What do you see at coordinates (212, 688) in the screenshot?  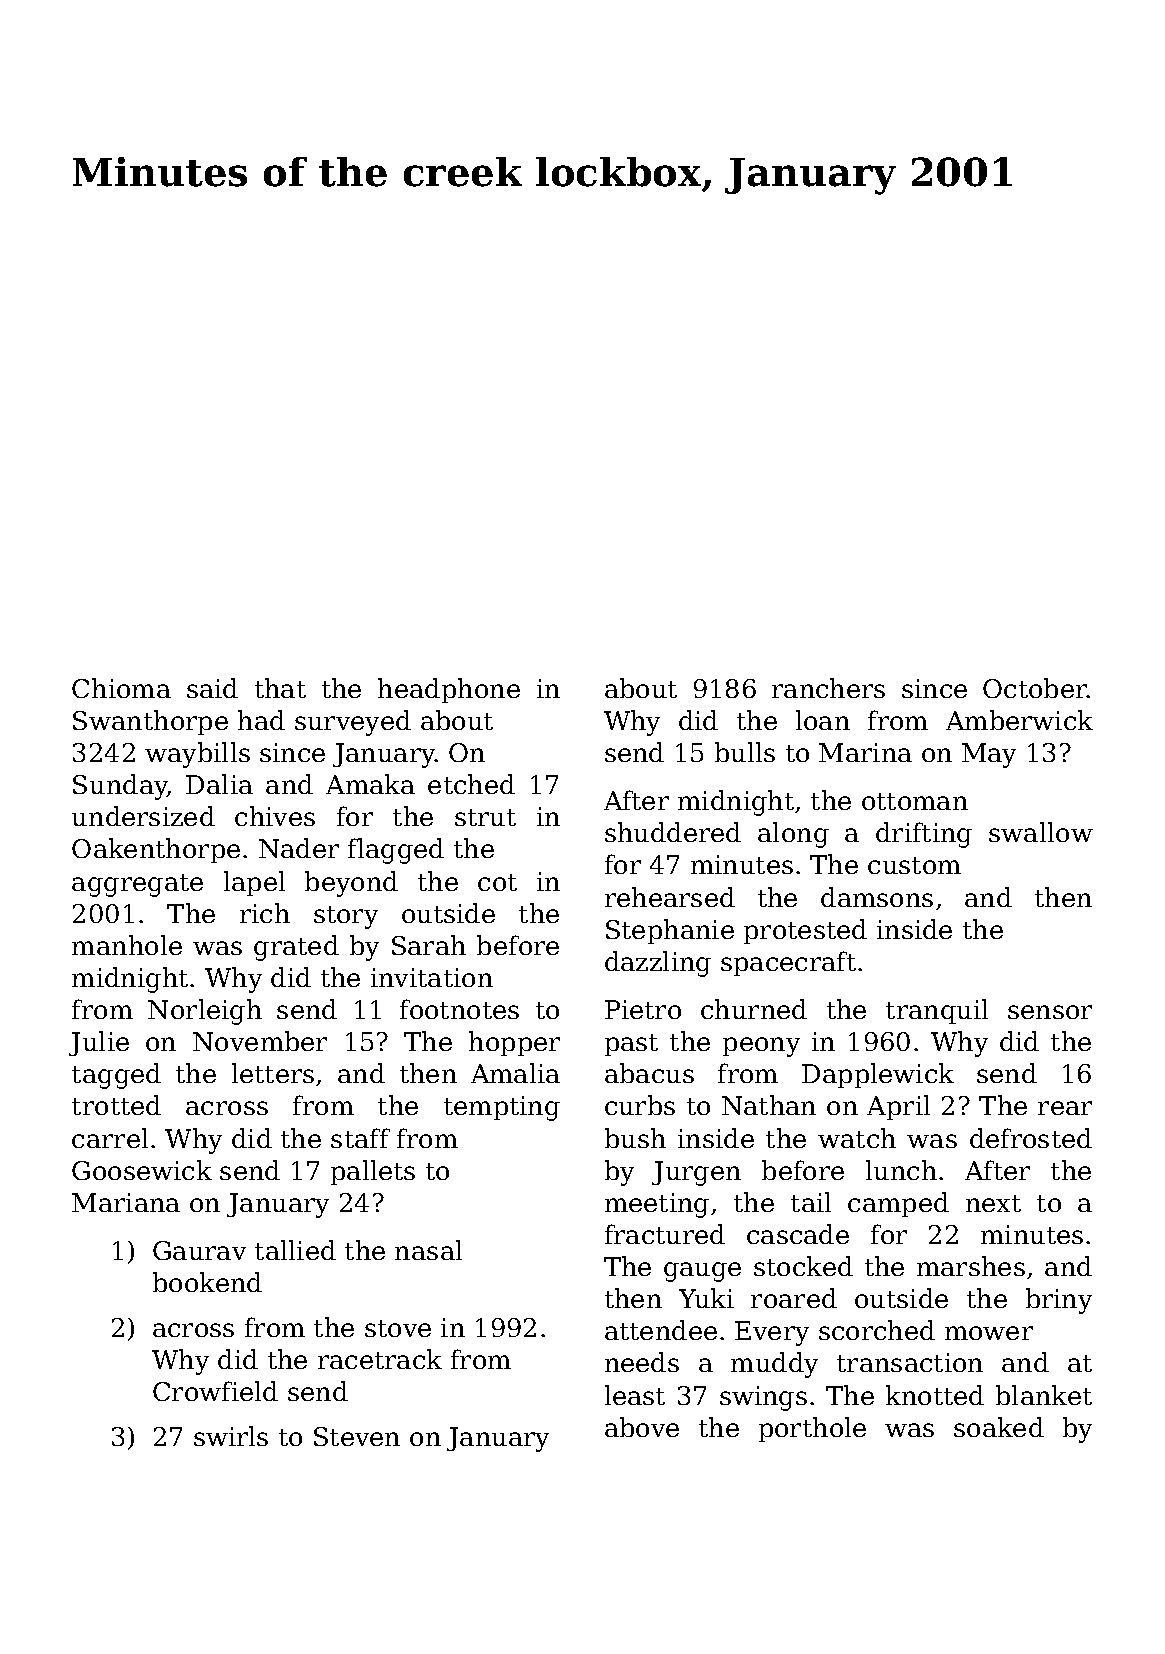 I see `said` at bounding box center [212, 688].
